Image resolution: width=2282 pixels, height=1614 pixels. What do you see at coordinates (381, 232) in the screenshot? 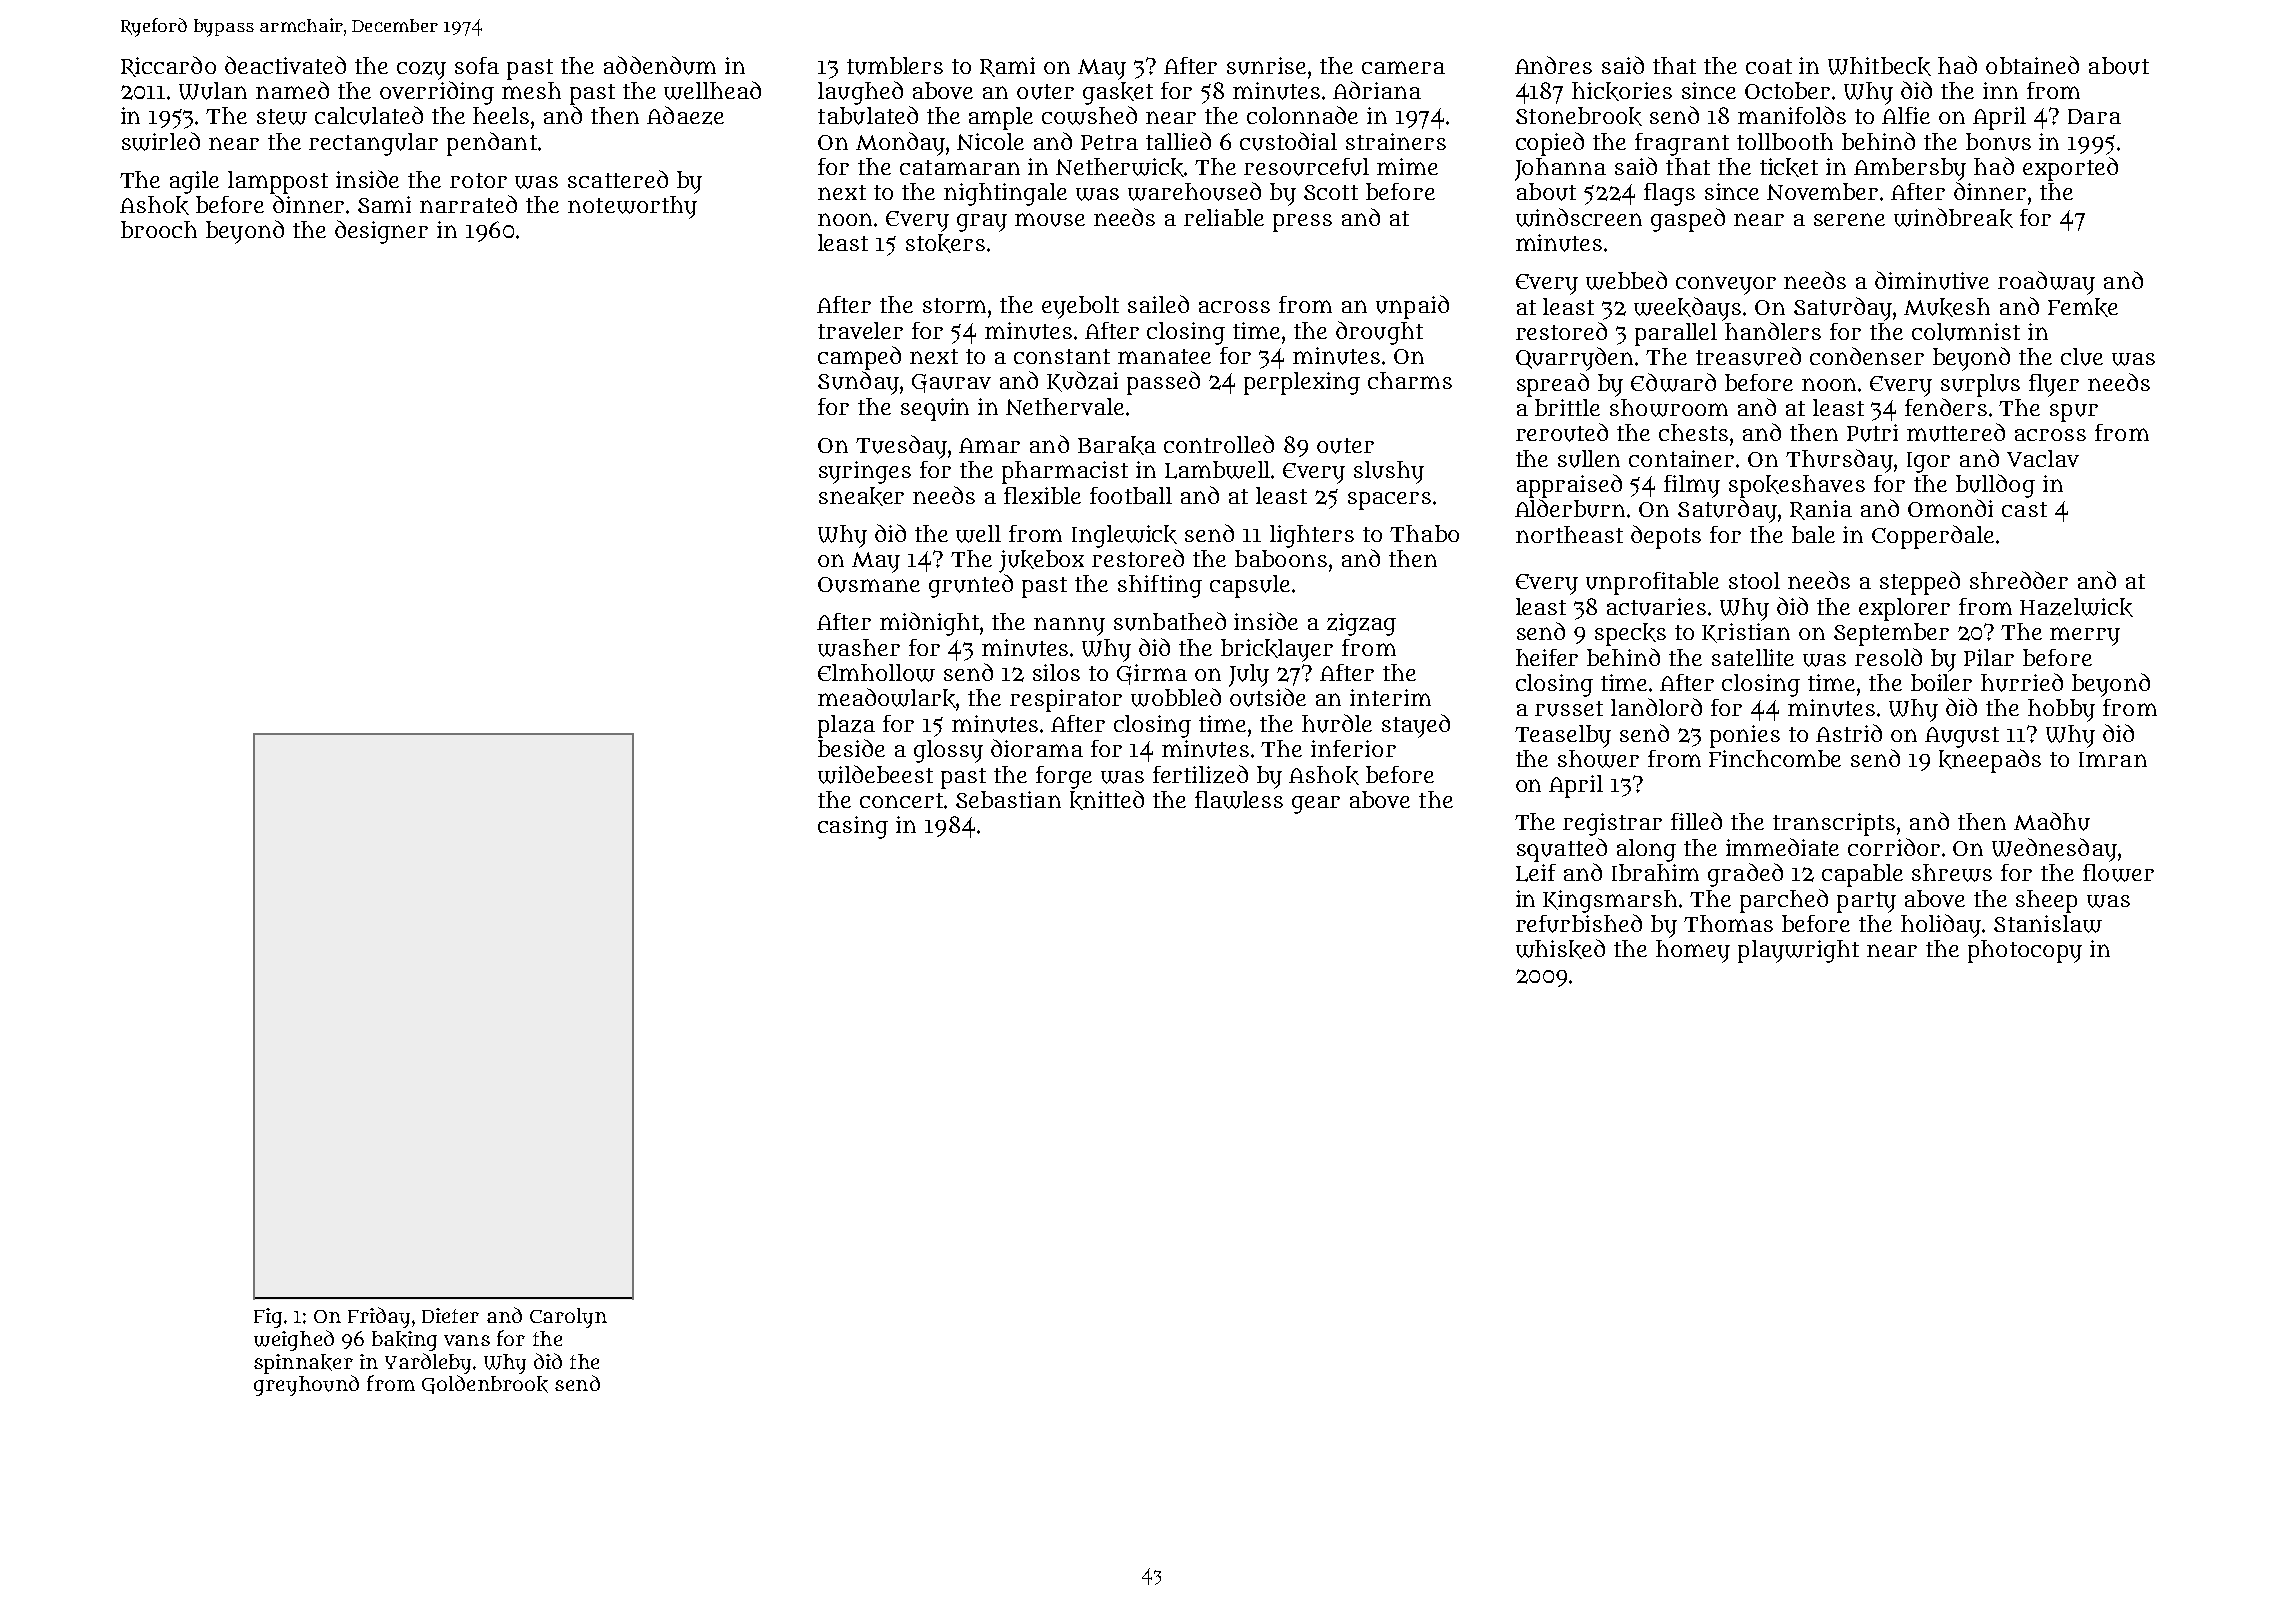
I see `designer` at bounding box center [381, 232].
